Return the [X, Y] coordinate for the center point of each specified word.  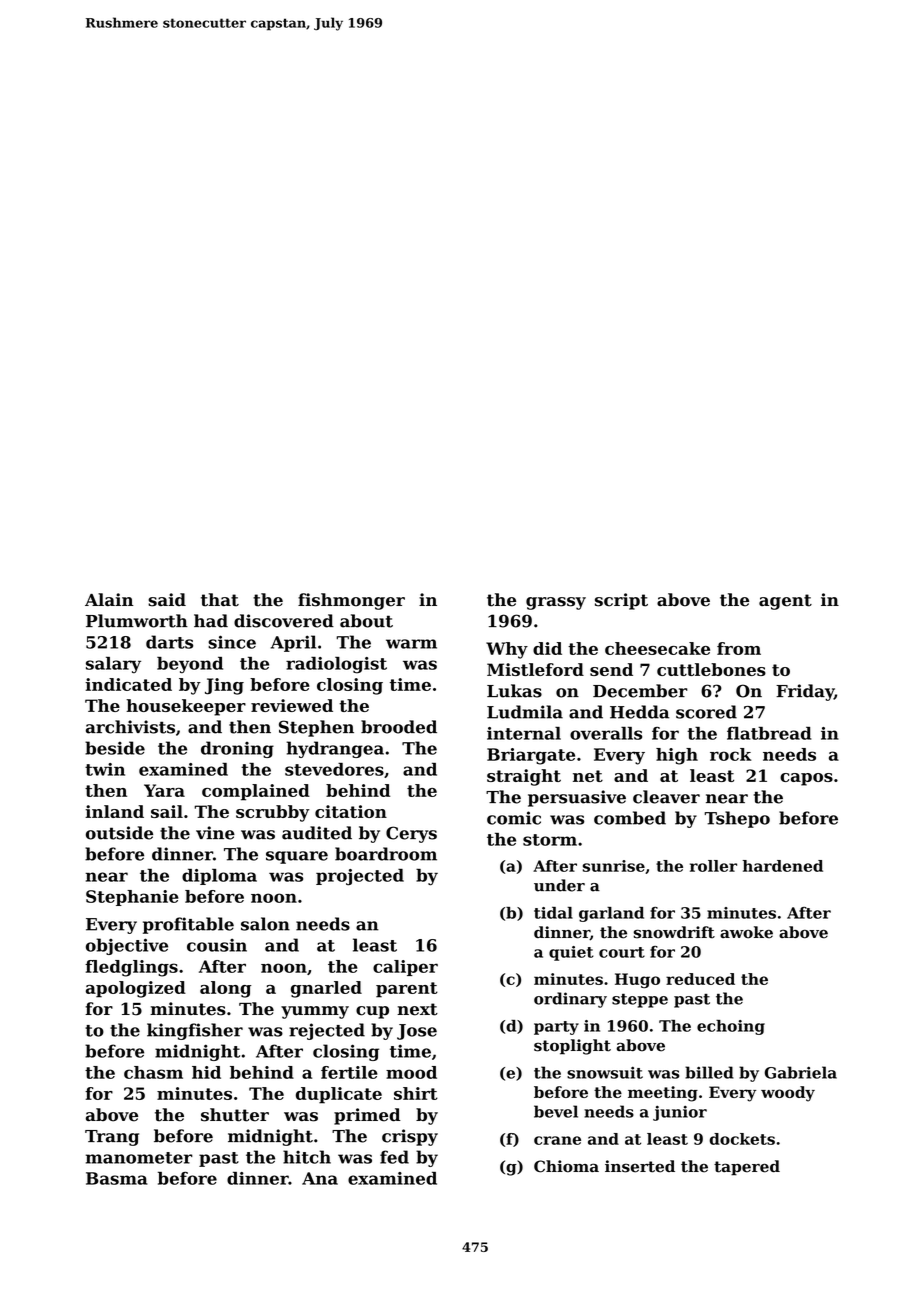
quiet [571, 953]
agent [785, 602]
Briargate [531, 756]
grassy [556, 603]
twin [105, 769]
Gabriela [801, 1072]
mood [411, 1072]
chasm [153, 1072]
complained [256, 792]
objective [127, 946]
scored [706, 712]
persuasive [577, 798]
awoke [746, 932]
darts [169, 642]
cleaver [666, 797]
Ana [320, 1178]
